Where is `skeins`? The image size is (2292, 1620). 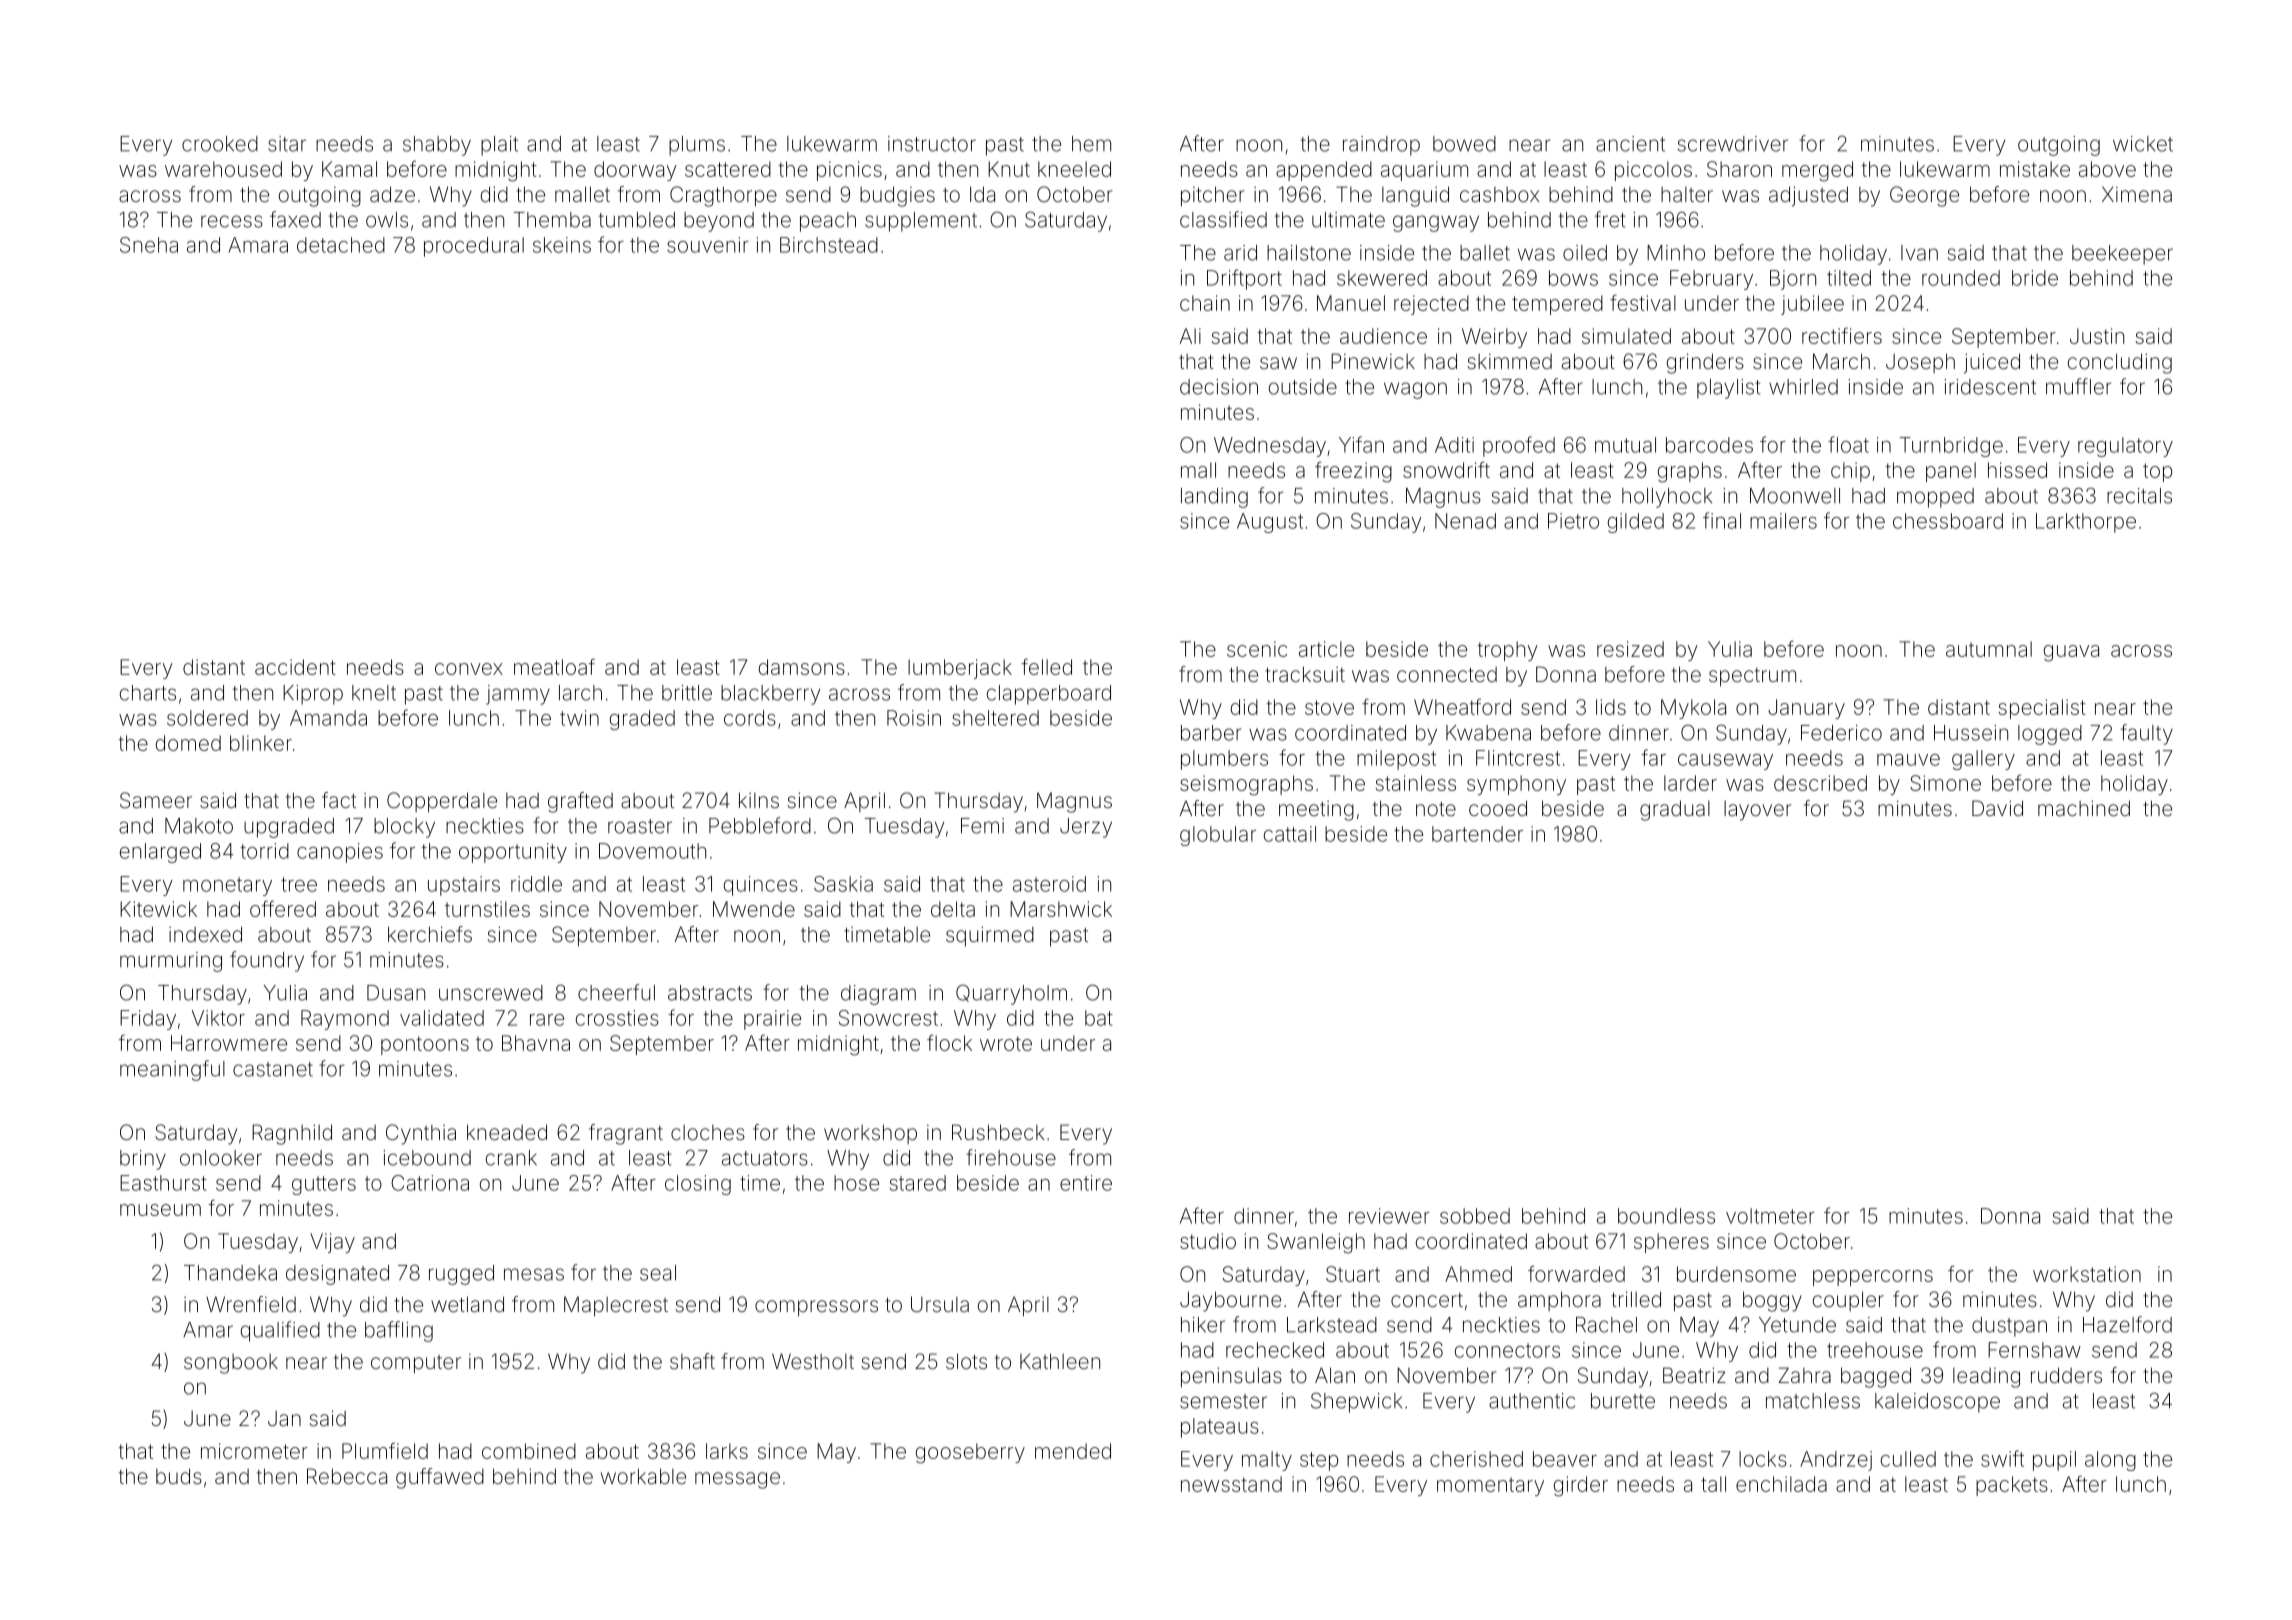
skeins is located at coordinates (562, 245).
